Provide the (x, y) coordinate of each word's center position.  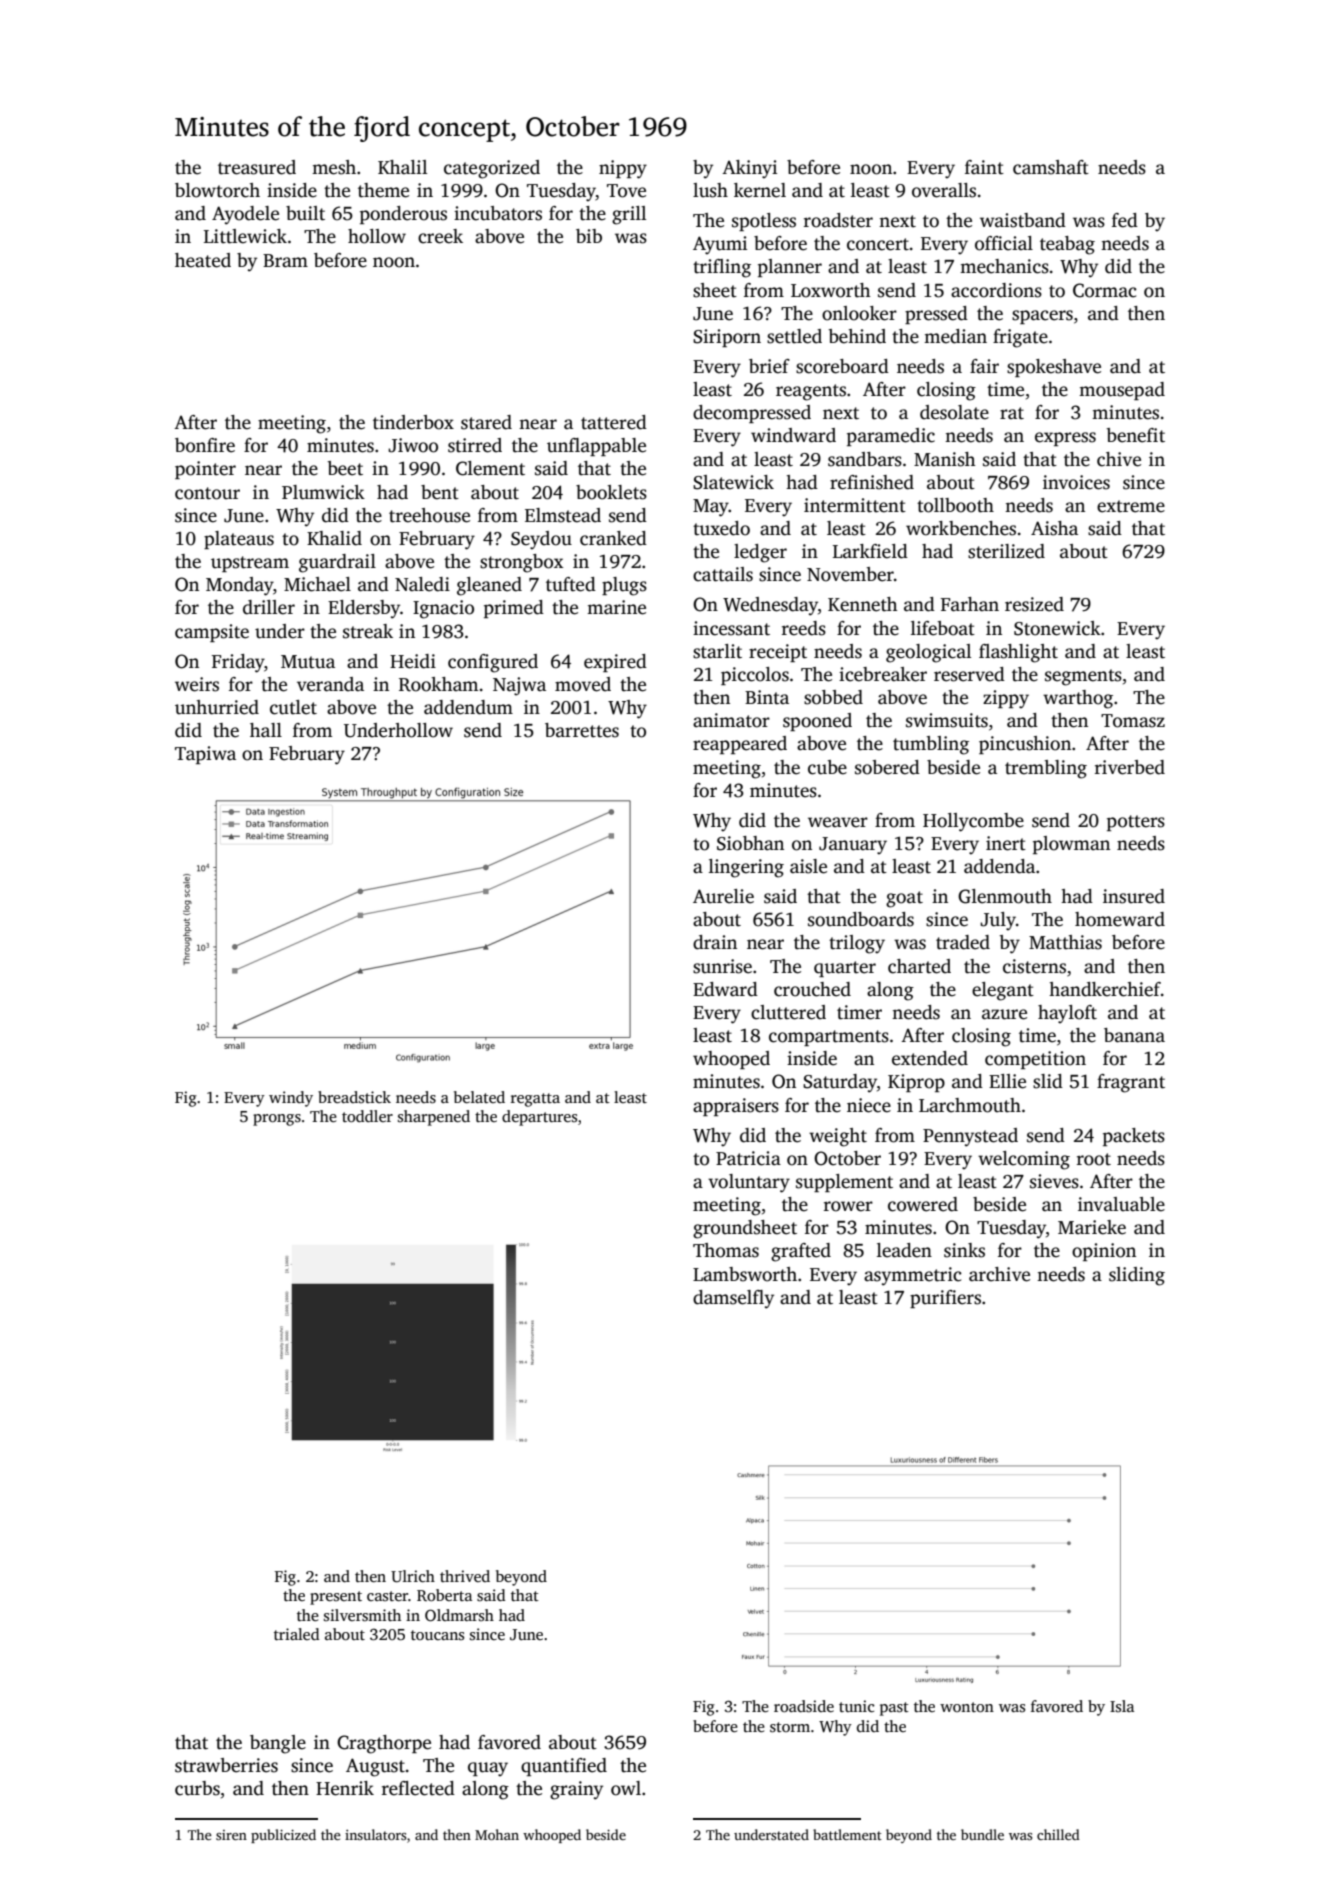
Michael (317, 584)
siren (231, 1835)
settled (794, 336)
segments (1083, 677)
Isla (1122, 1706)
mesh (334, 167)
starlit (717, 651)
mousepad (1122, 391)
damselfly (733, 1299)
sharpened (434, 1118)
